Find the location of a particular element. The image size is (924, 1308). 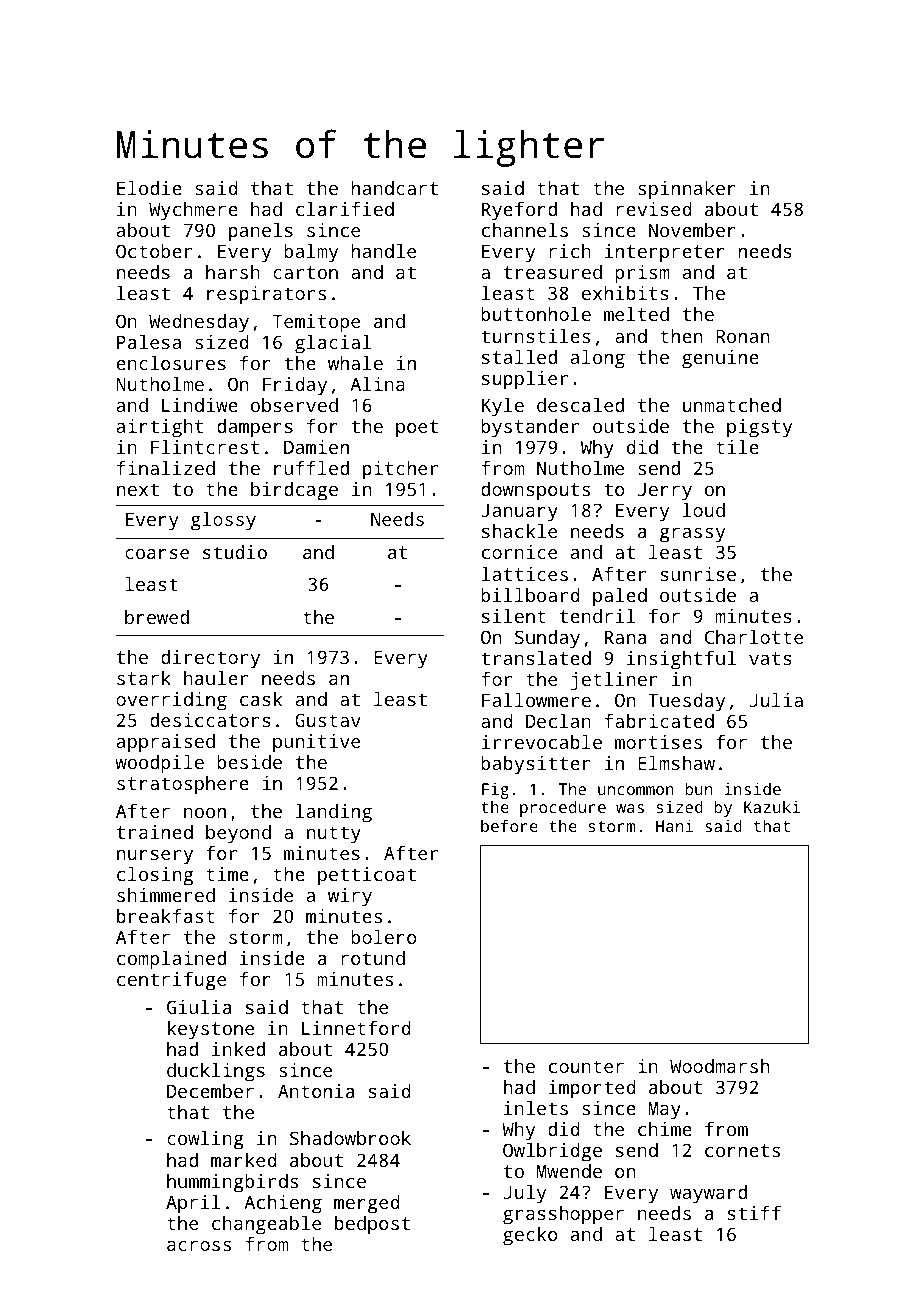

Charlotte is located at coordinates (754, 637).
